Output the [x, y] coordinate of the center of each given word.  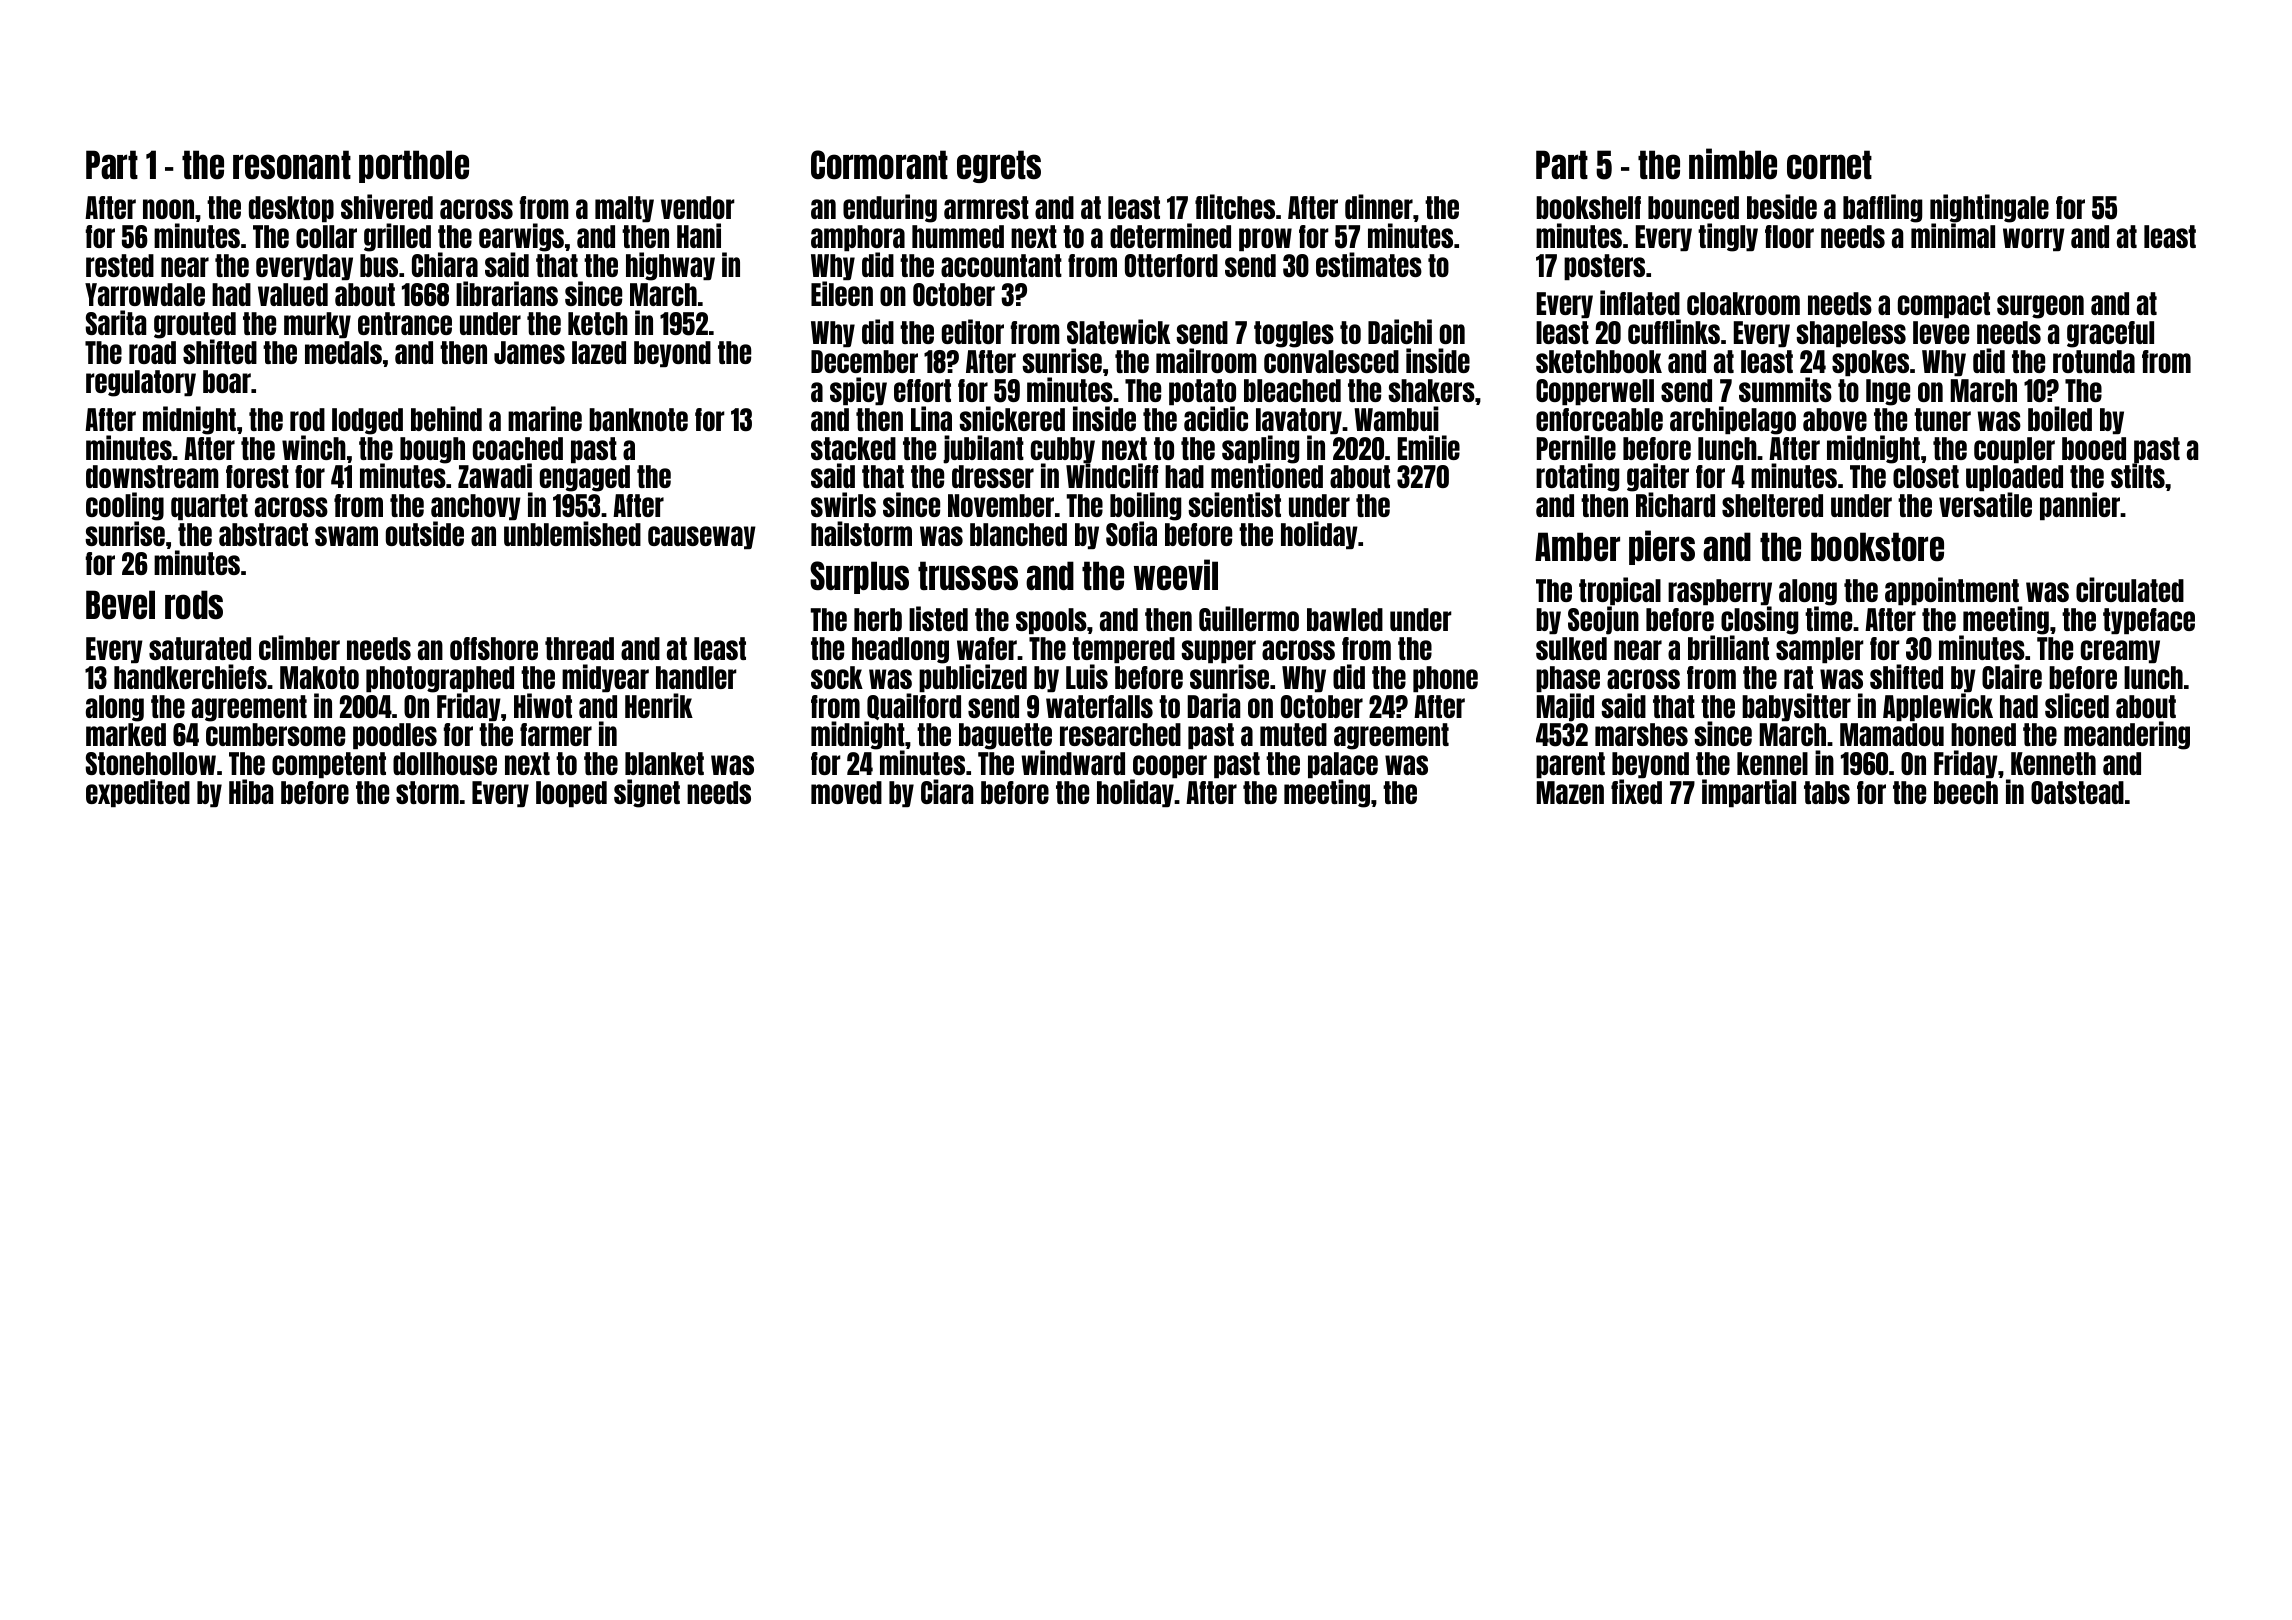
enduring [890, 208]
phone [1445, 679]
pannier [2080, 506]
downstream [152, 476]
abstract [263, 534]
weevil [1176, 574]
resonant [292, 164]
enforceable [1599, 419]
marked [126, 734]
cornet [1829, 164]
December [864, 361]
